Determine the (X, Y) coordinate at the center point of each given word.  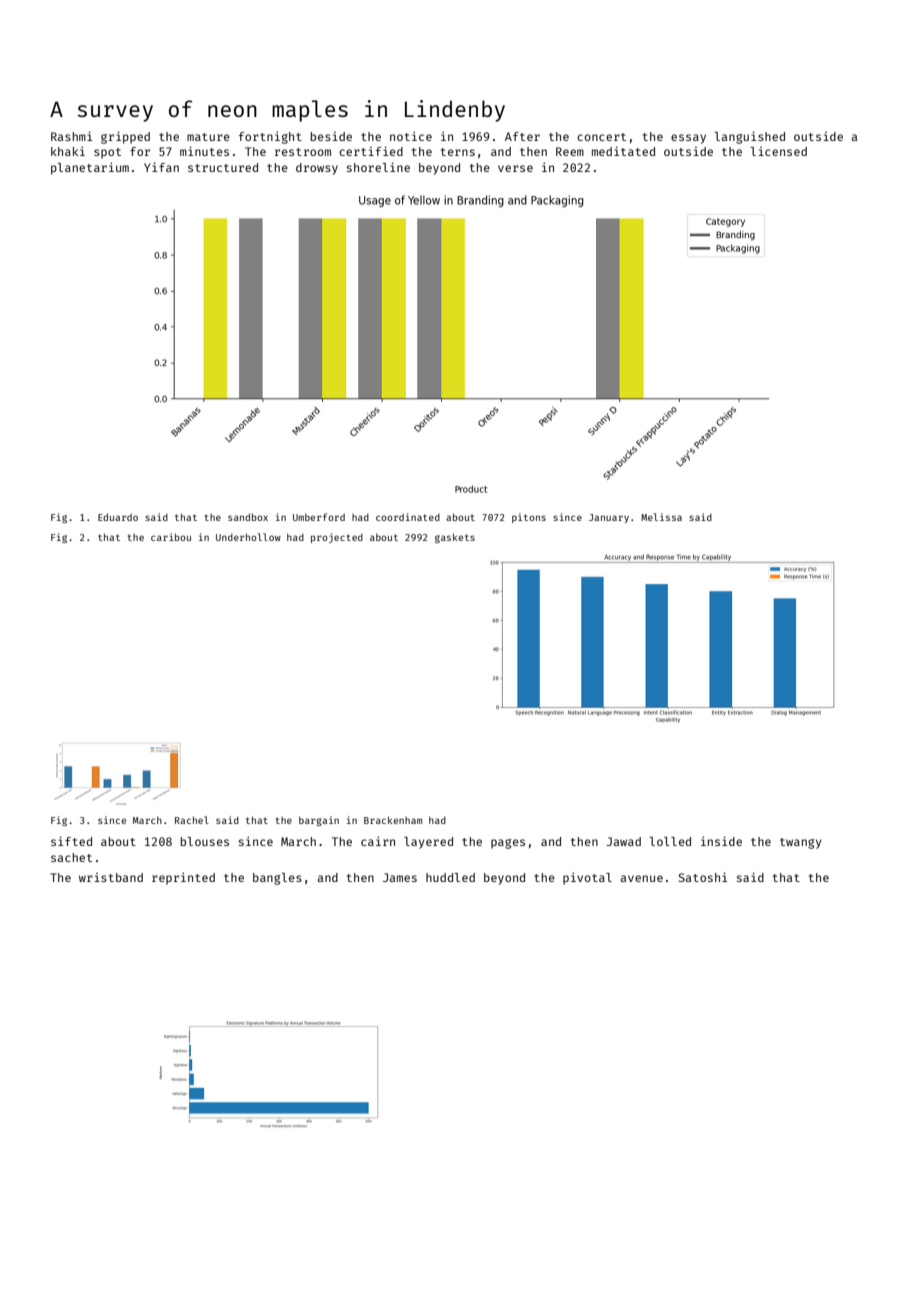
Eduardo (118, 517)
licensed (778, 151)
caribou (171, 537)
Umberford (319, 517)
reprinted (183, 878)
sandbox (248, 517)
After (522, 136)
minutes (204, 151)
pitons (529, 518)
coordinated (408, 517)
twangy (801, 843)
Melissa (661, 517)
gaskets (455, 538)
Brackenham (393, 820)
